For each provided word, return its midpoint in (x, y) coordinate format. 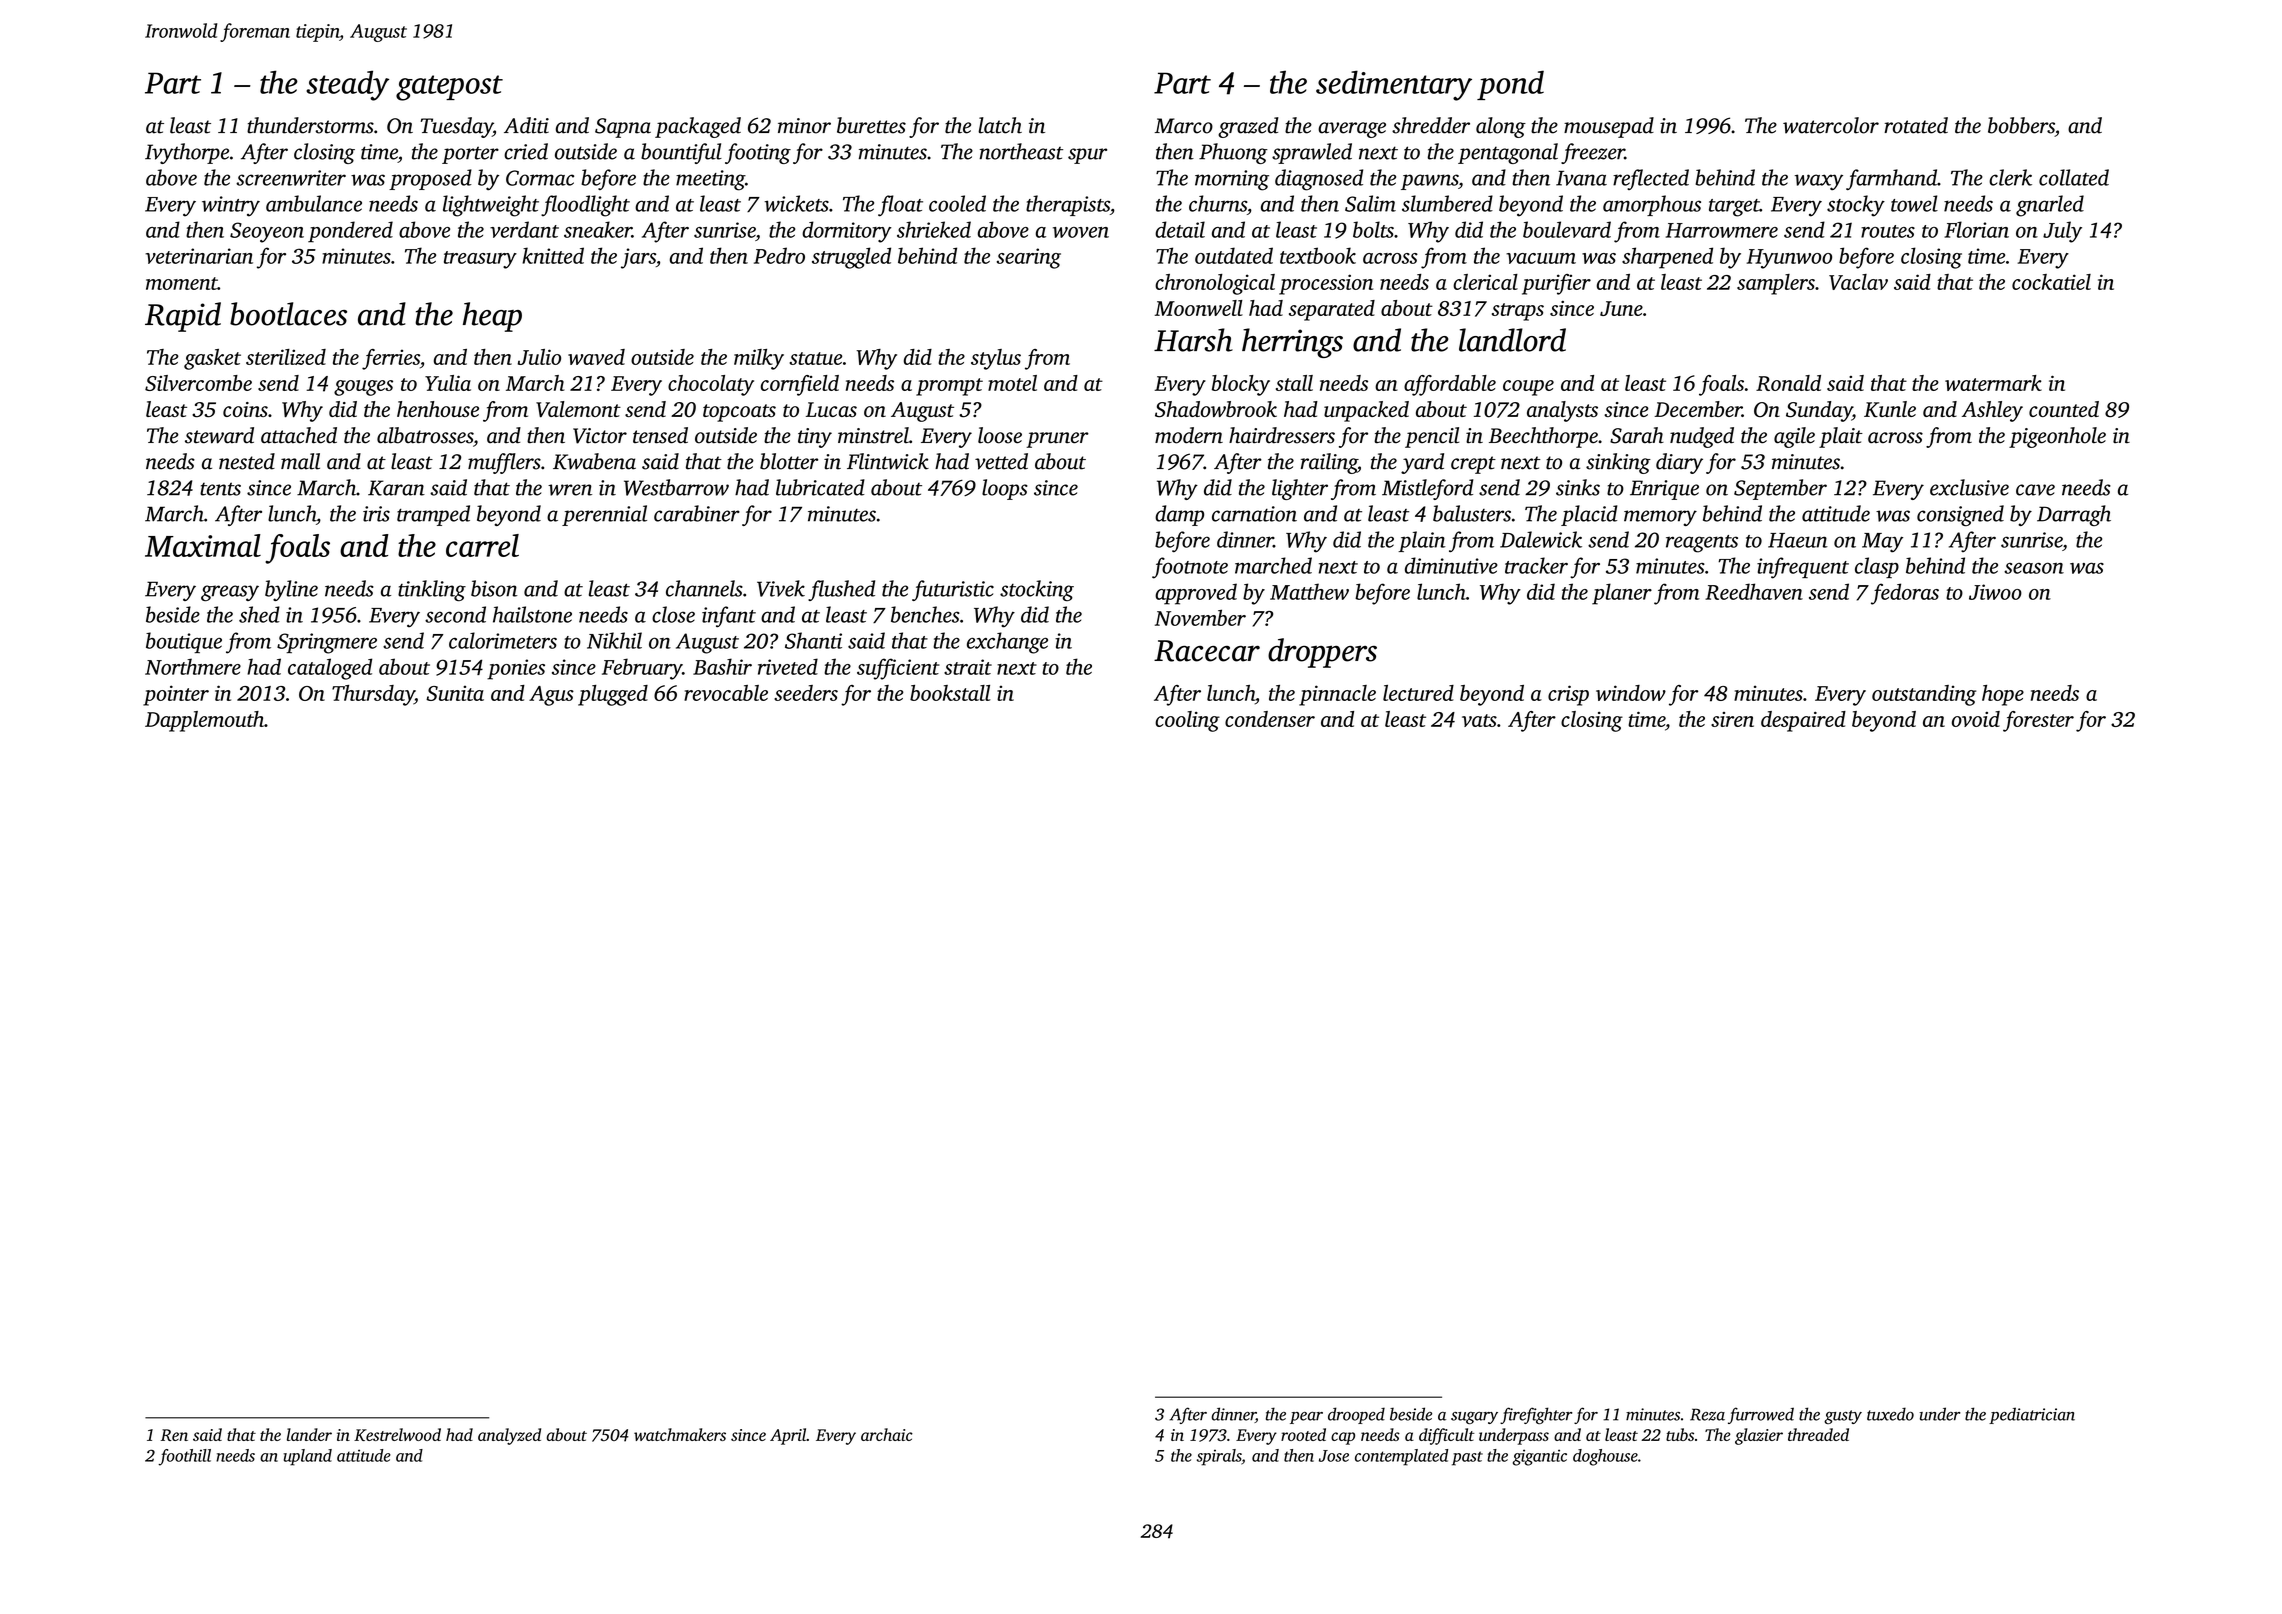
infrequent (1803, 568)
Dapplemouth (204, 721)
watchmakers (680, 1434)
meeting (710, 180)
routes (1888, 231)
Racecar (1207, 651)
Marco (1184, 126)
